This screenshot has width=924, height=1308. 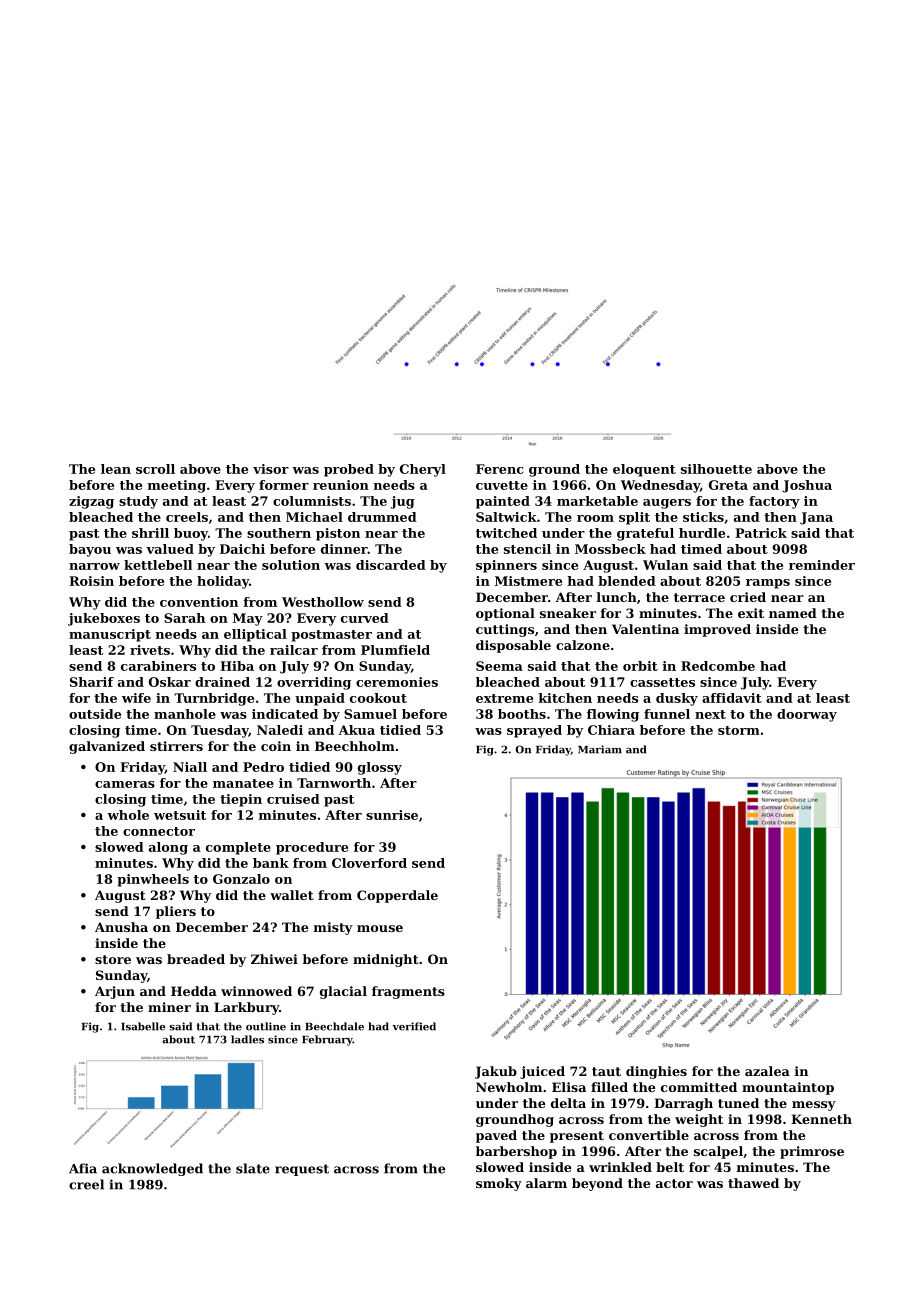 I want to click on southern, so click(x=279, y=533).
